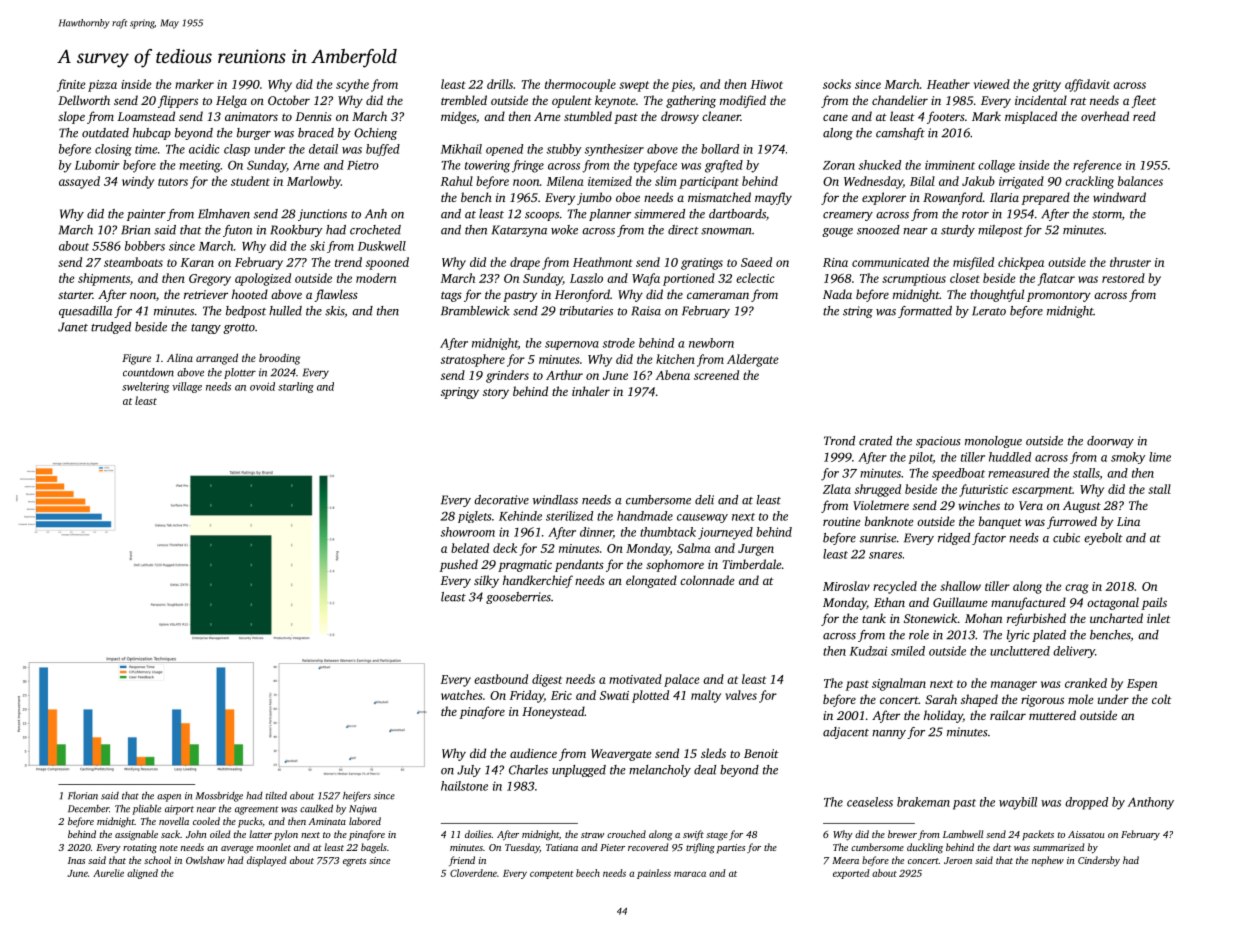 This document has width=1233, height=952. What do you see at coordinates (457, 181) in the document?
I see `Rahul` at bounding box center [457, 181].
